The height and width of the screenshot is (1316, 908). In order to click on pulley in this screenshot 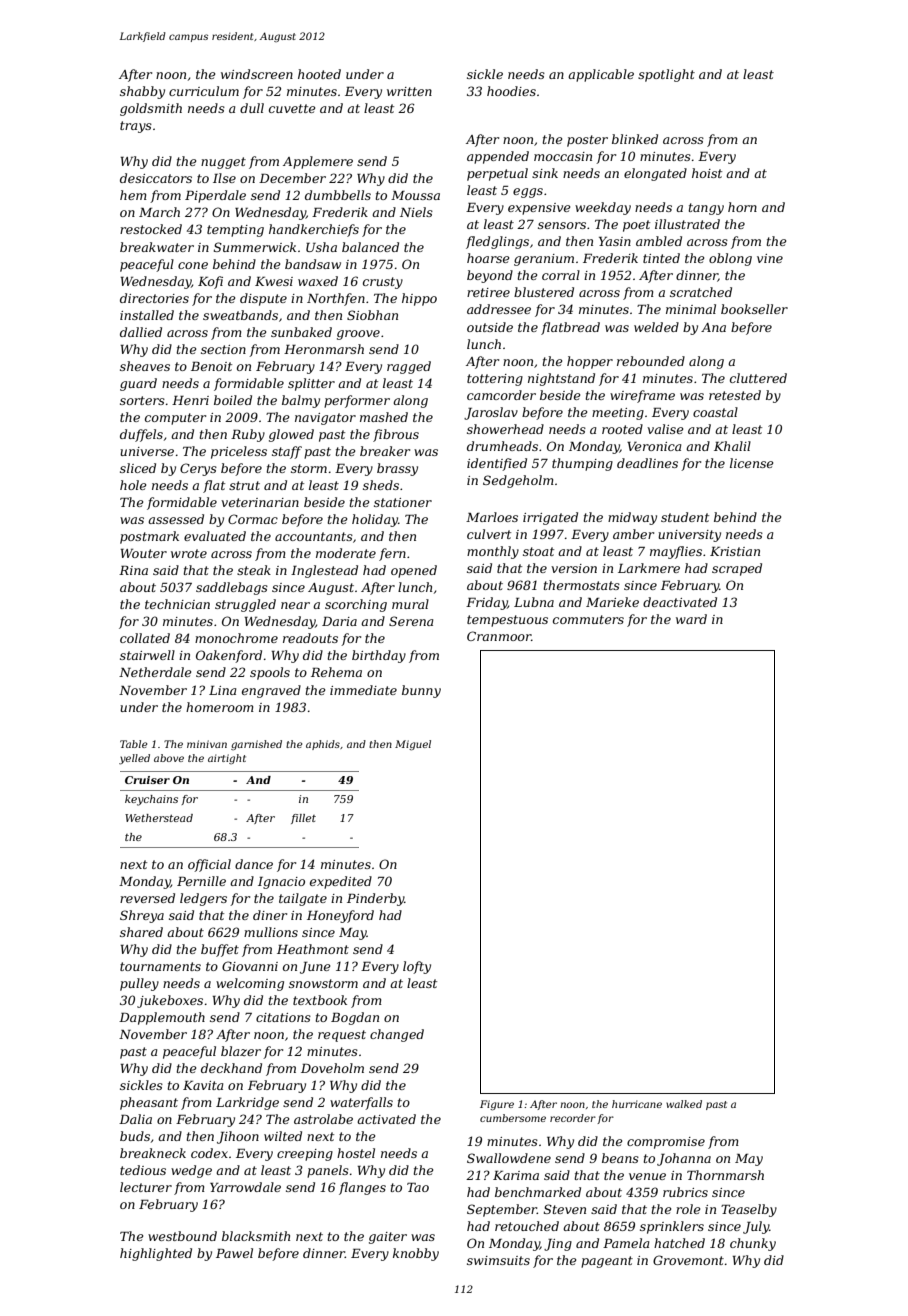, I will do `click(139, 984)`.
